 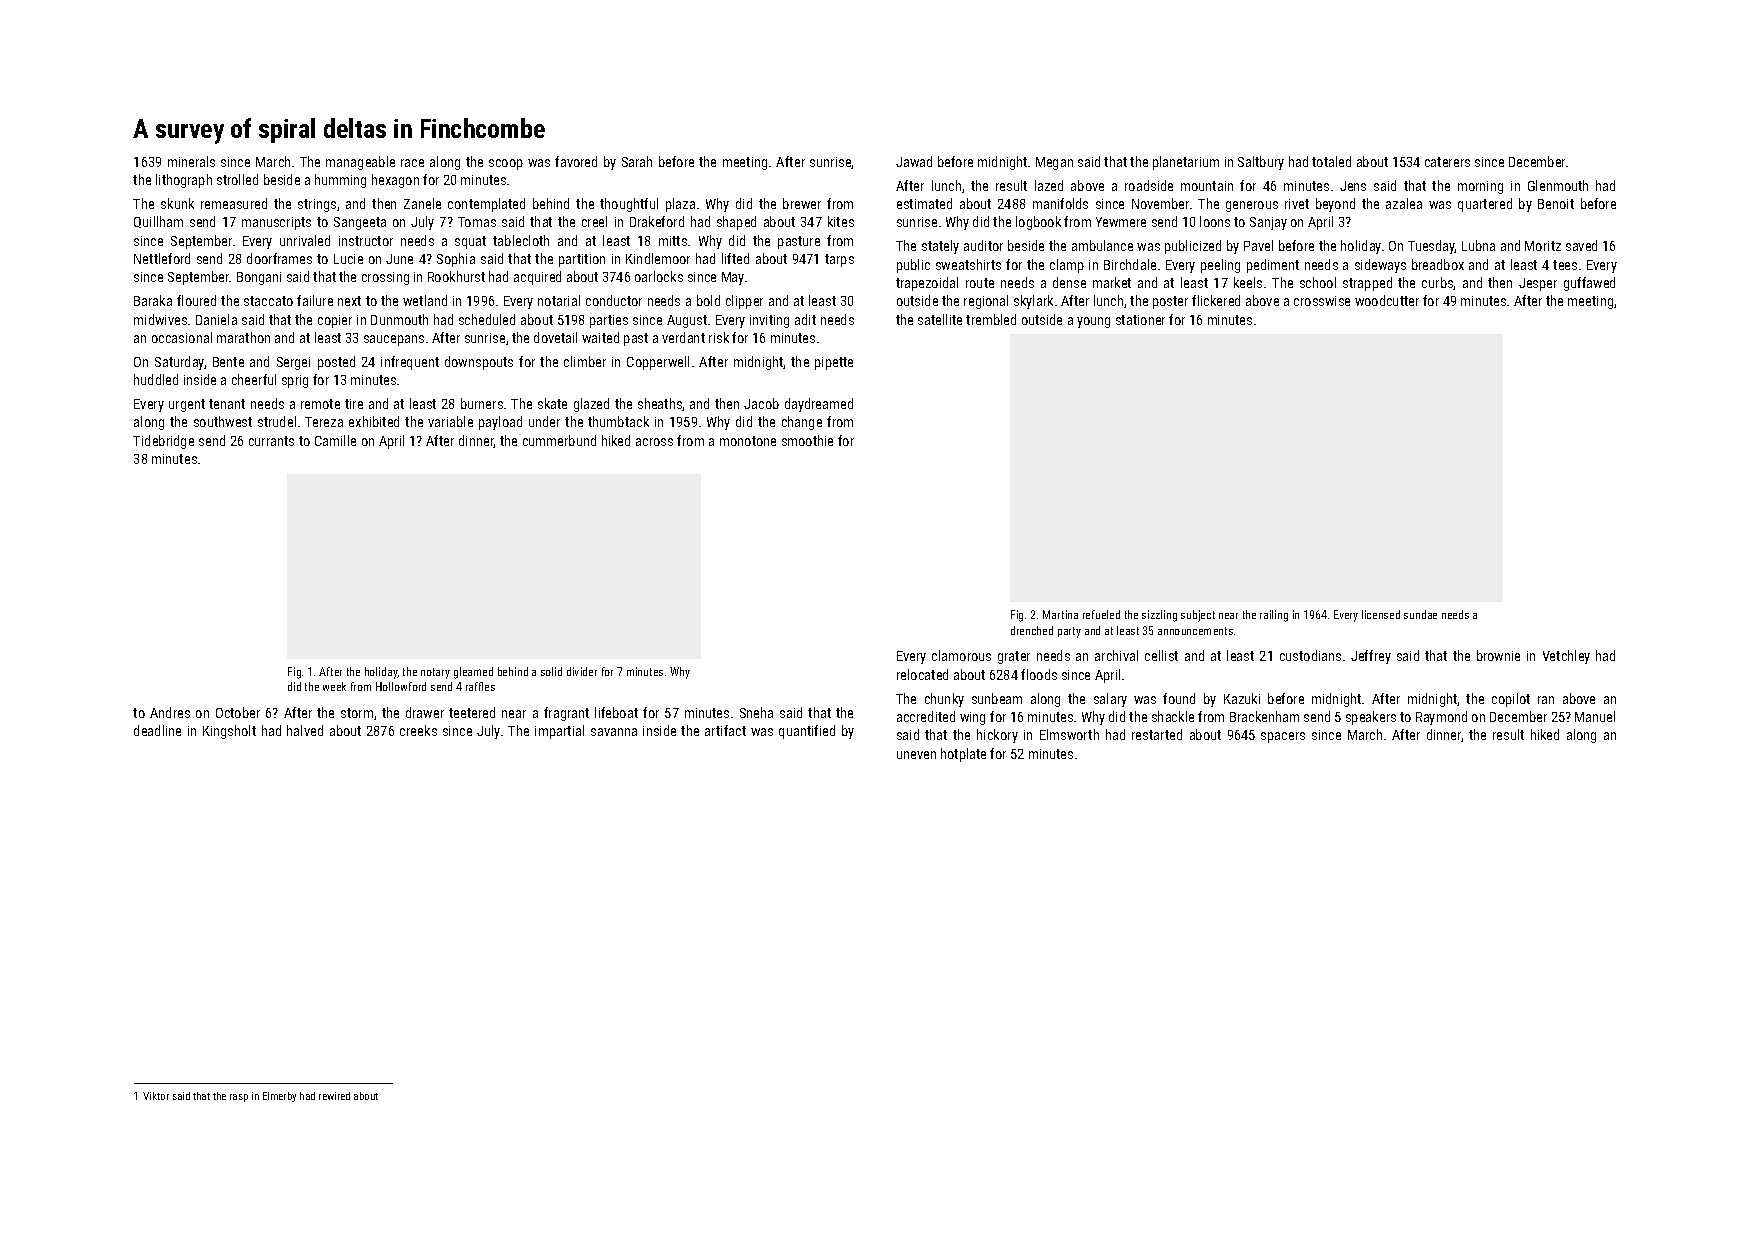 I want to click on notary, so click(x=435, y=673).
